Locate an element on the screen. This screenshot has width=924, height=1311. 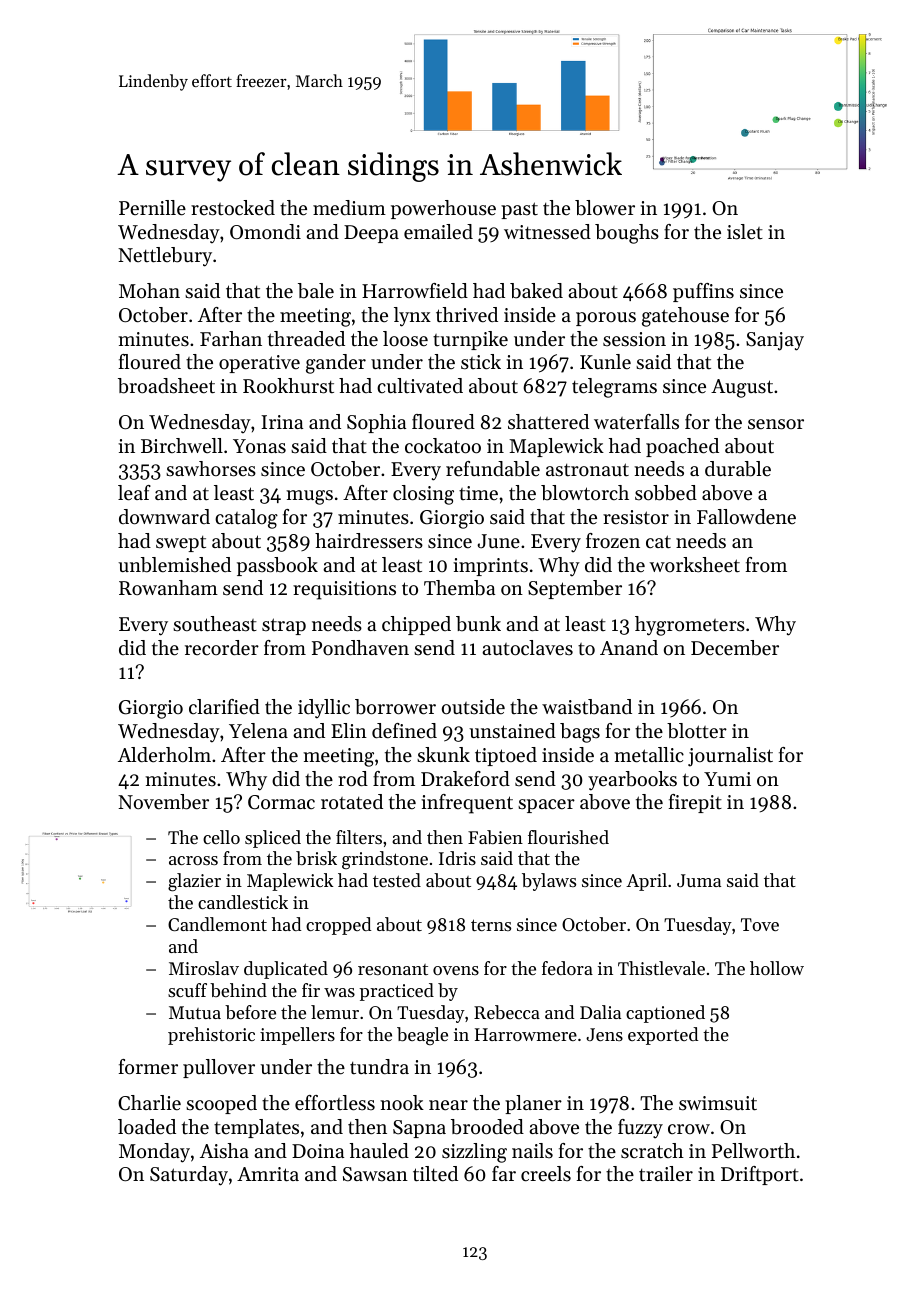
strap is located at coordinates (284, 626).
